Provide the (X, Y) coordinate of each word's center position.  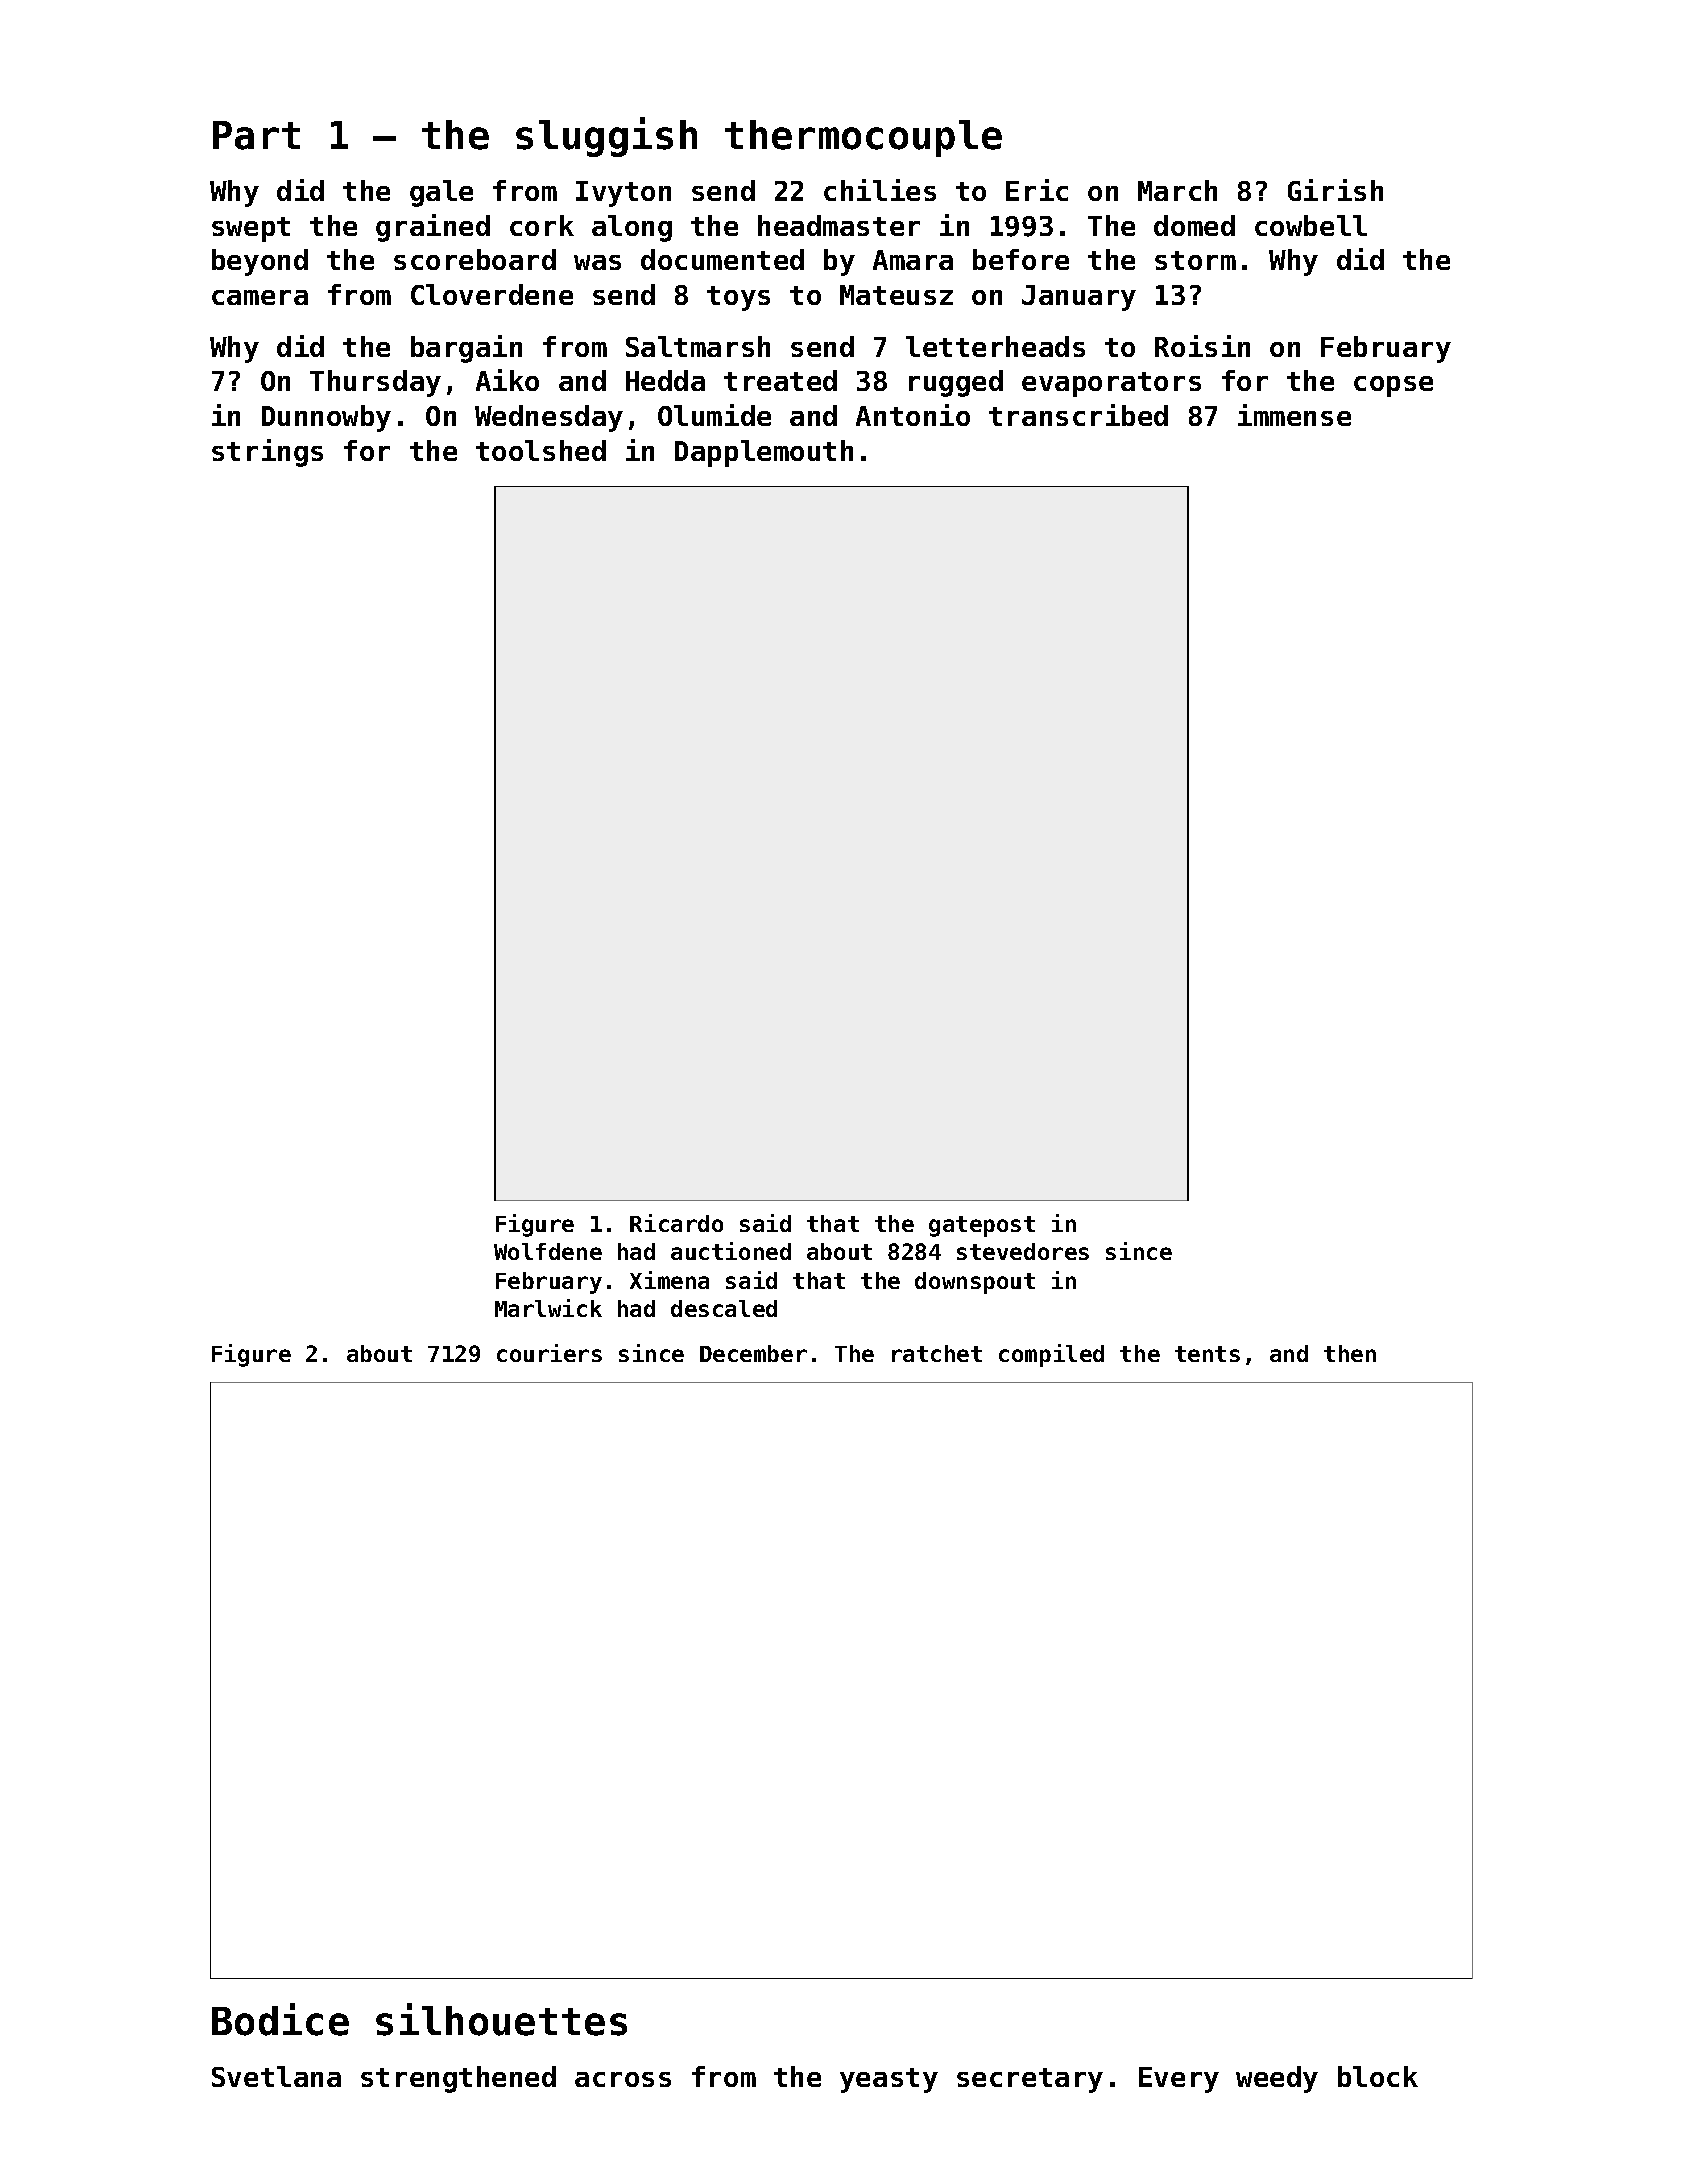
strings (267, 453)
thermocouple (863, 138)
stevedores (1023, 1251)
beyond (260, 262)
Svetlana (276, 2076)
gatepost (982, 1226)
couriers (549, 1353)
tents (1207, 1354)
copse (1393, 386)
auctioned (731, 1251)
